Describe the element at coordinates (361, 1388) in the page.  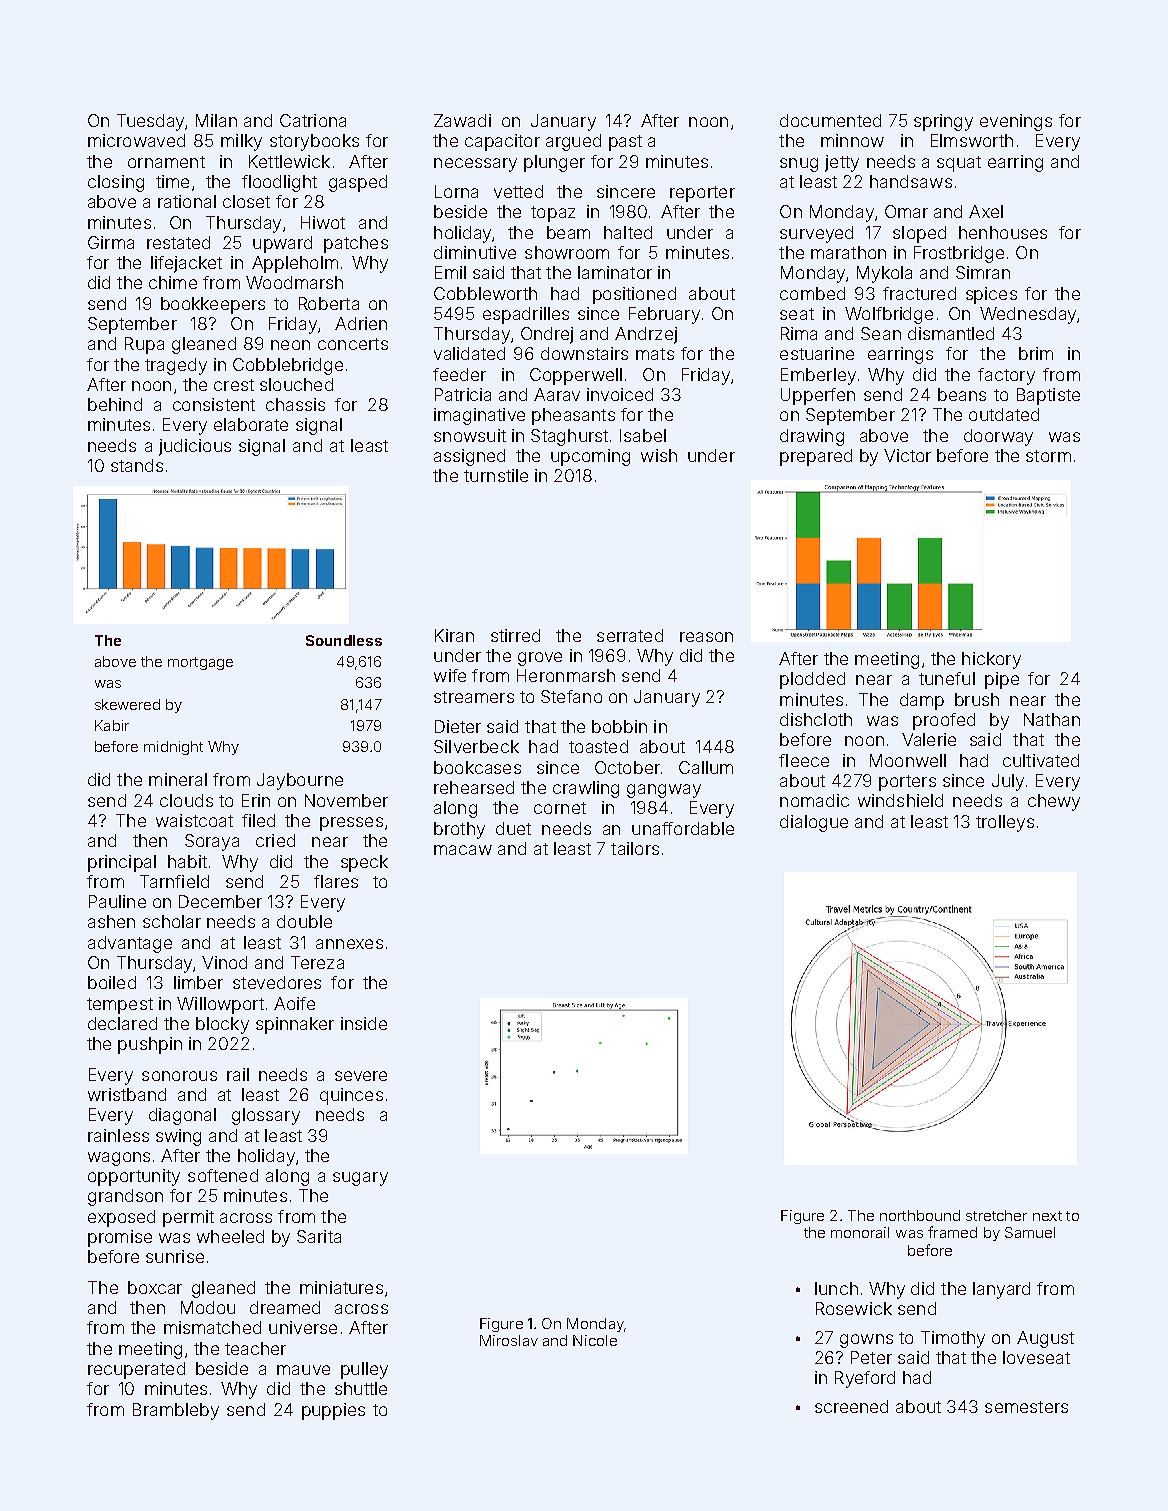
I see `shuttle` at that location.
